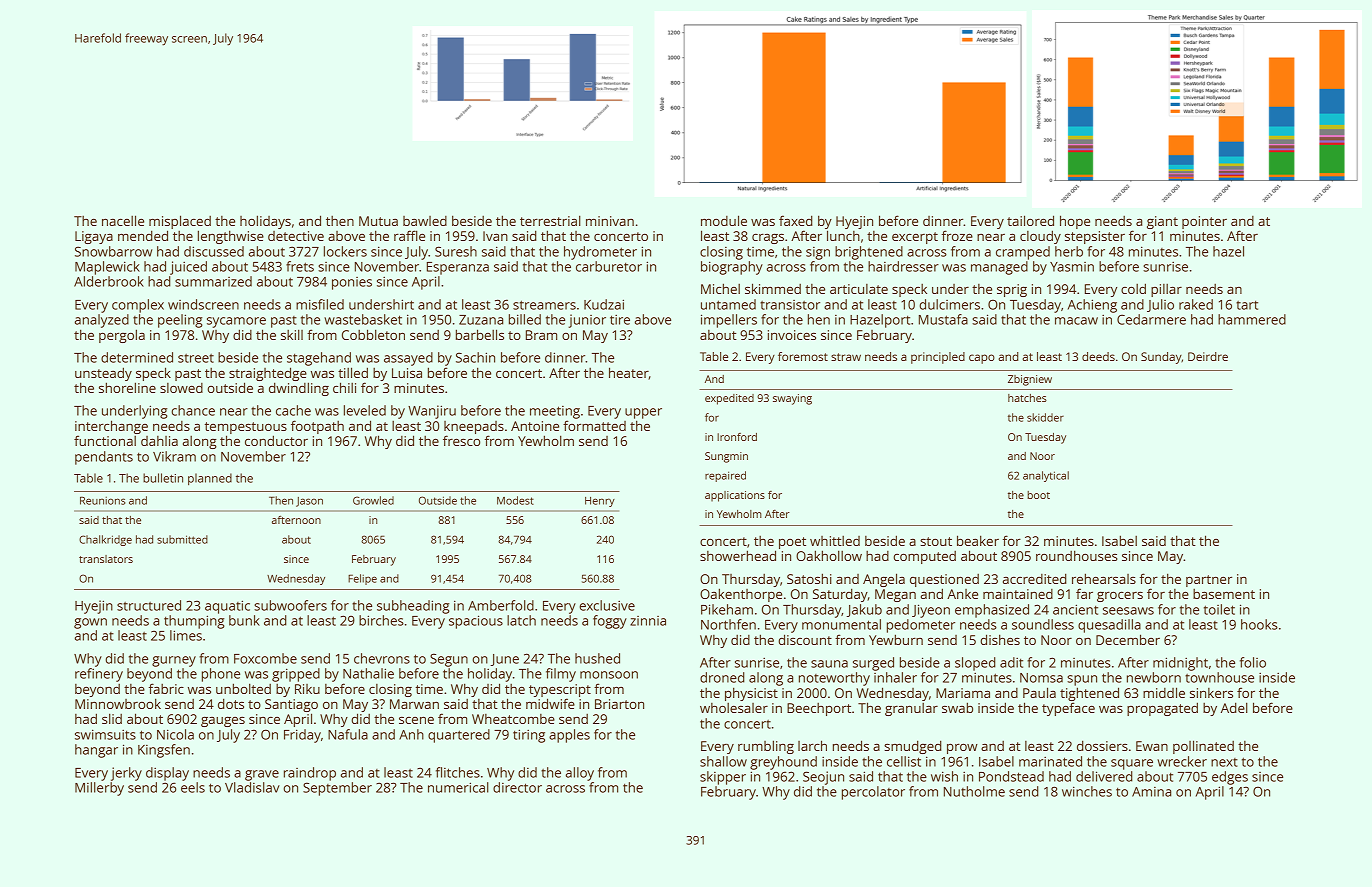  I want to click on tailored, so click(1030, 220).
